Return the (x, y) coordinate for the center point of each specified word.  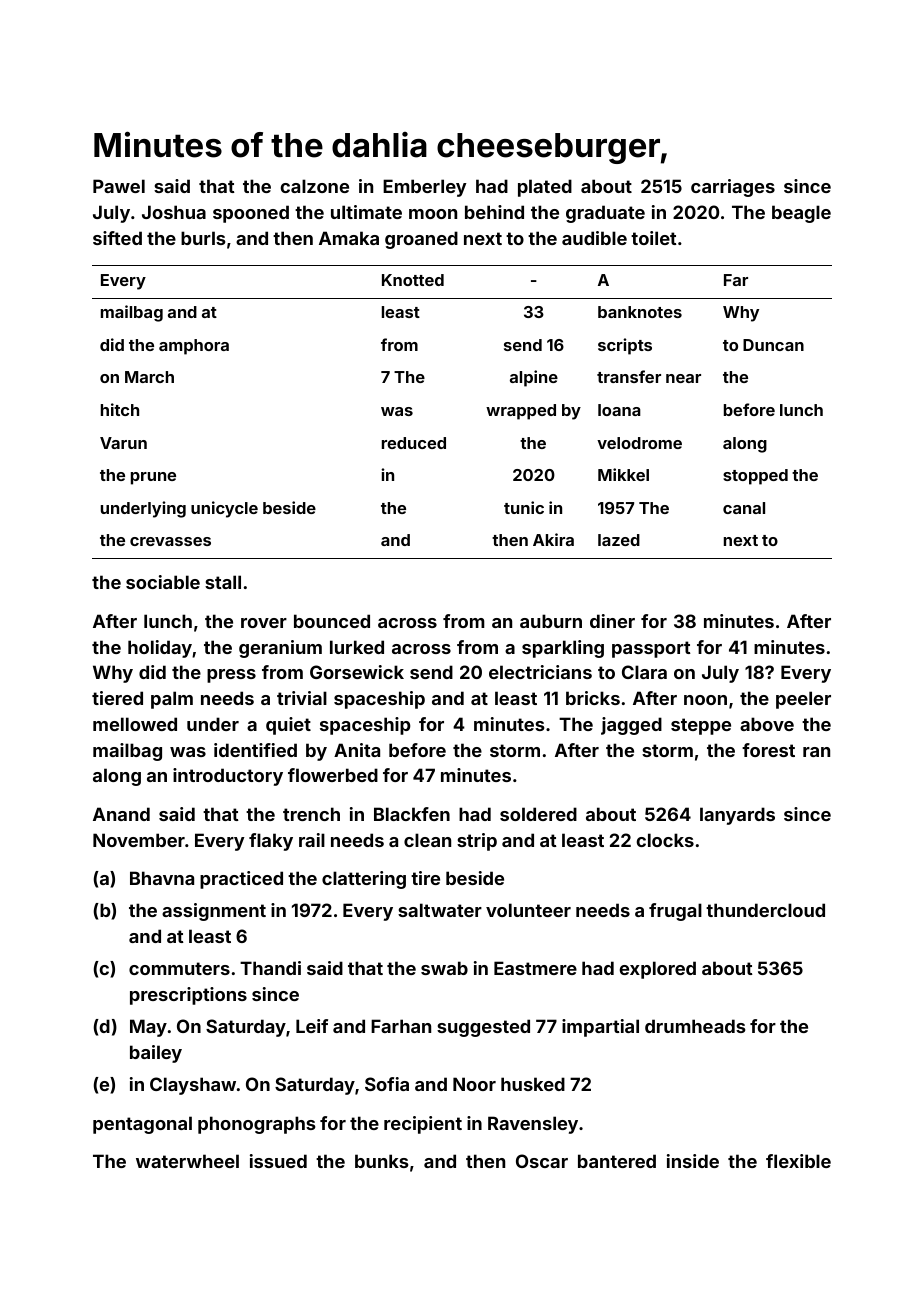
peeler (803, 700)
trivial (302, 698)
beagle (801, 214)
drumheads (695, 1026)
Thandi (270, 968)
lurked (357, 647)
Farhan (401, 1026)
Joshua (174, 212)
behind (494, 212)
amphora (194, 347)
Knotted (413, 280)
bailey (156, 1054)
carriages (733, 188)
